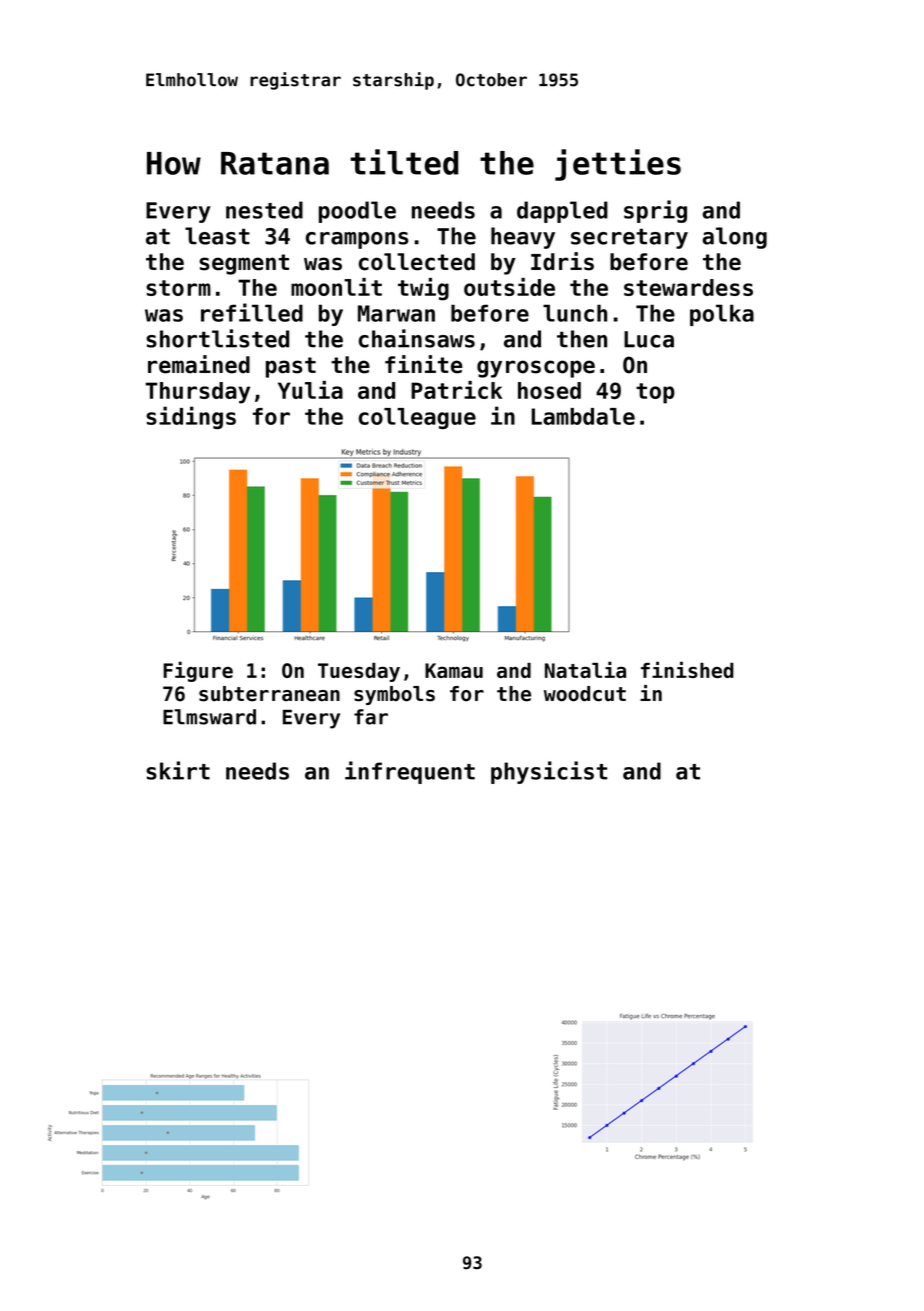 The image size is (924, 1311). What do you see at coordinates (310, 390) in the document?
I see `Yulia` at bounding box center [310, 390].
